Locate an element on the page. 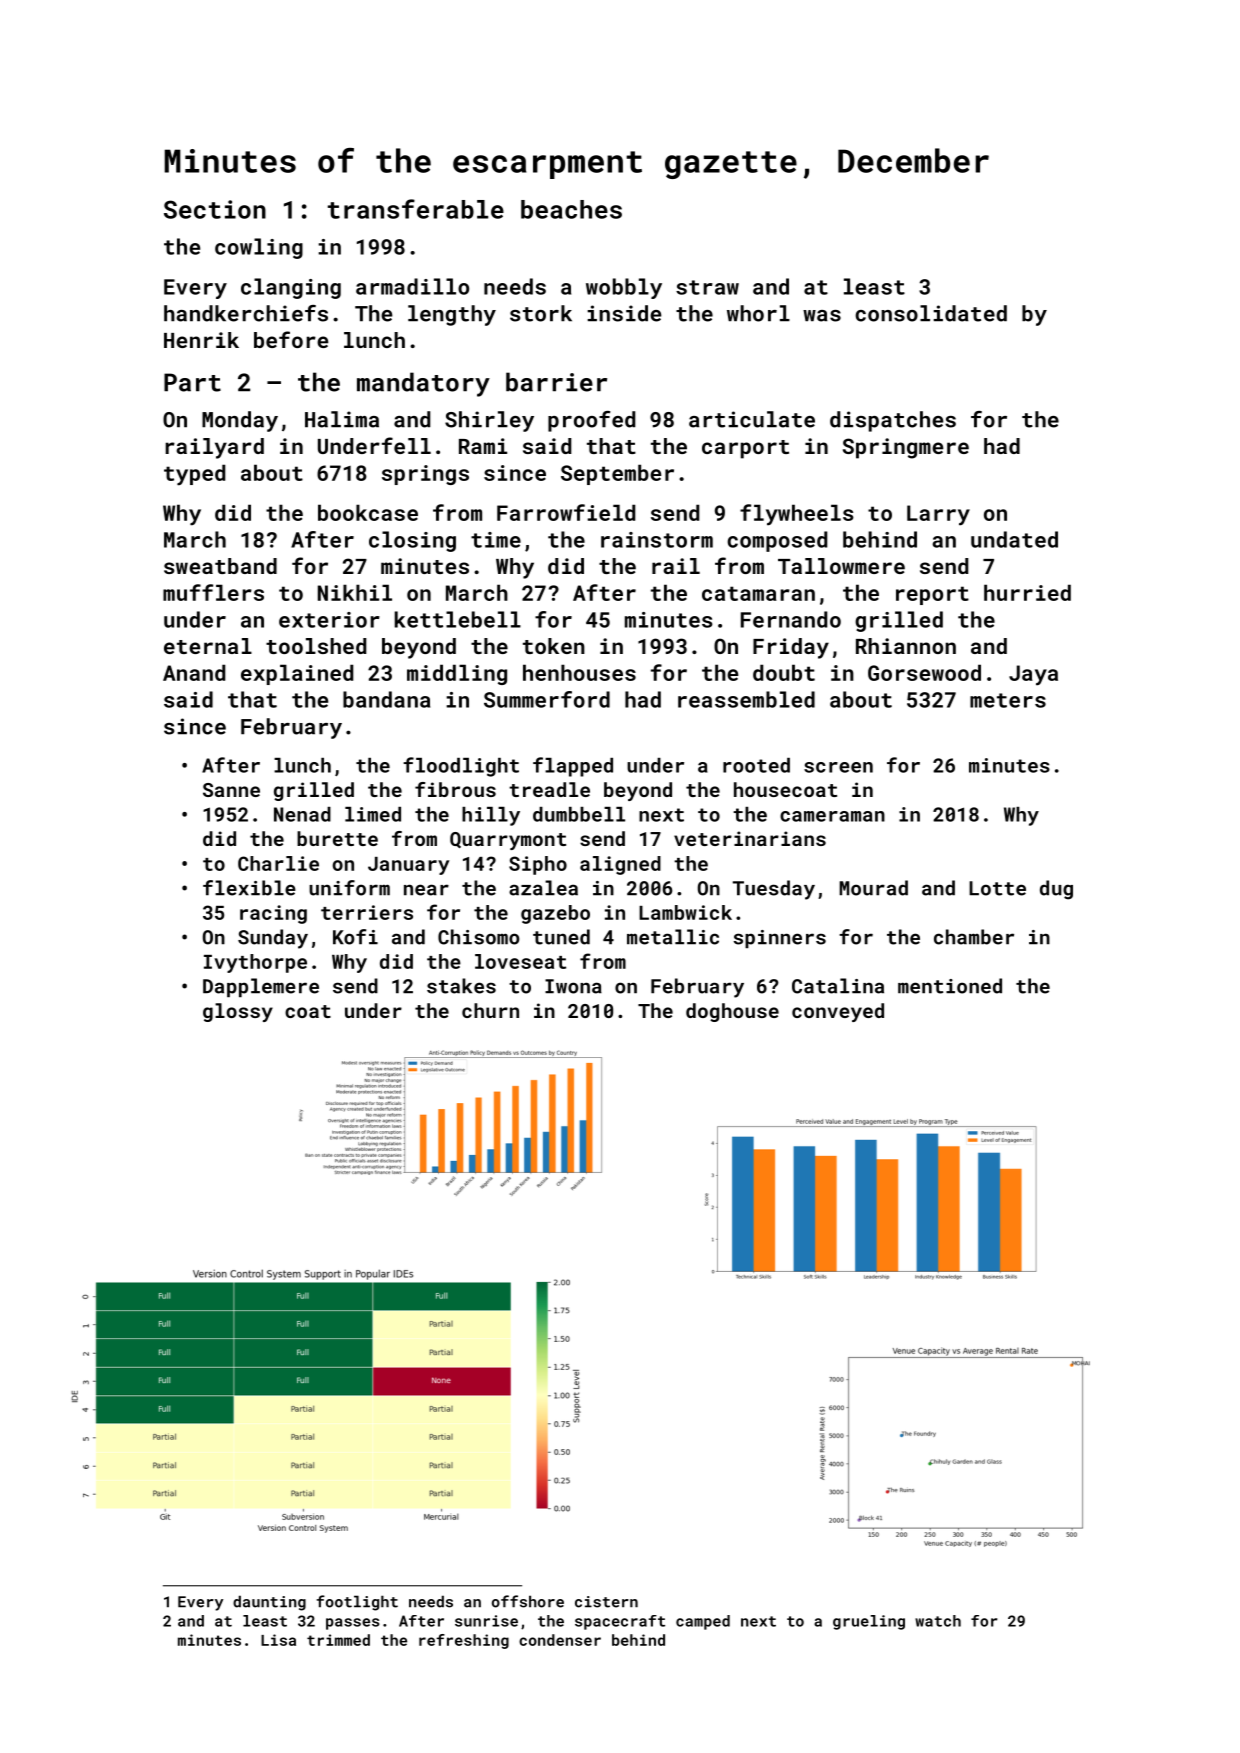  Catalina is located at coordinates (838, 986).
